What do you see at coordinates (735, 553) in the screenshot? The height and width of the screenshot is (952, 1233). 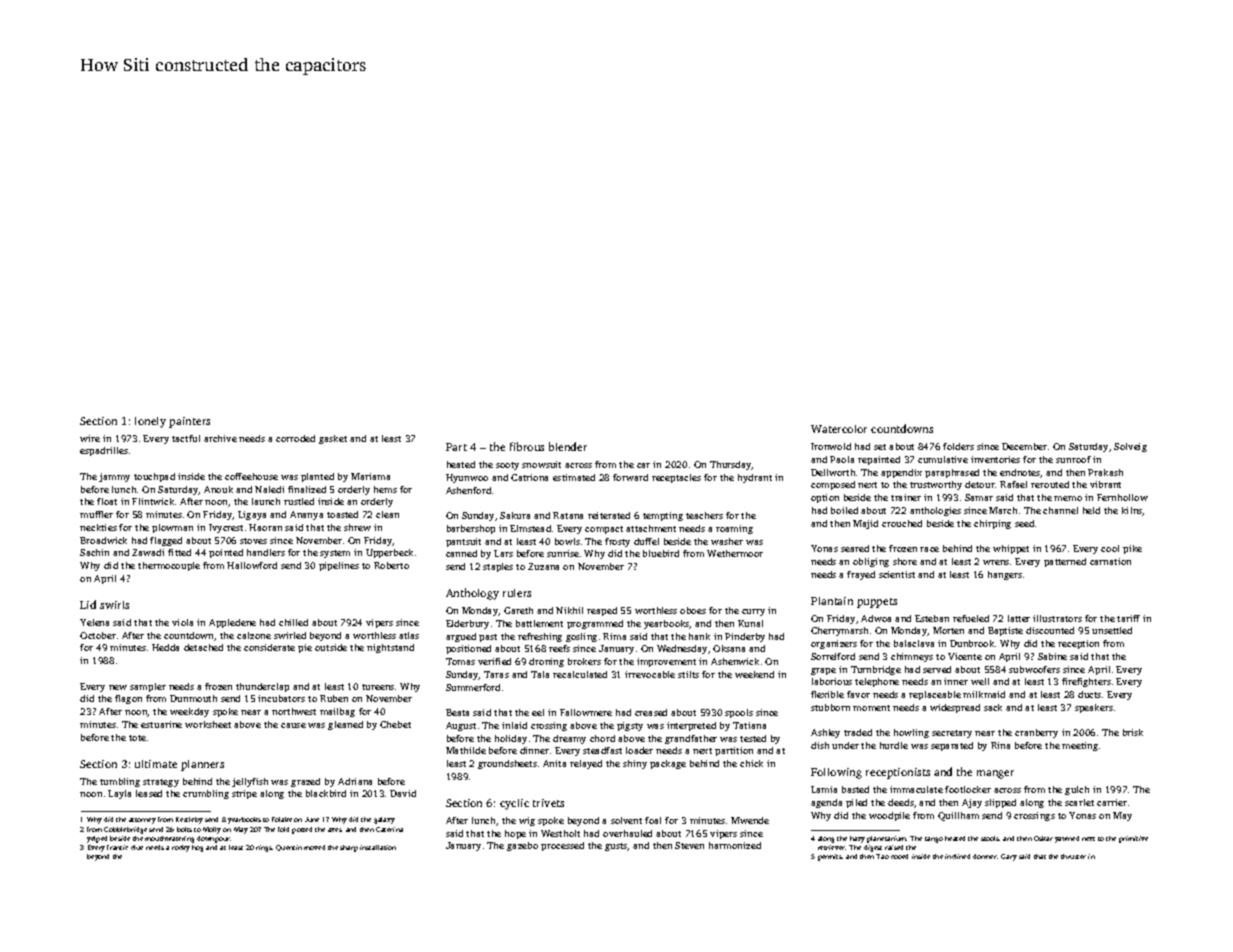 I see `Wethermoor` at bounding box center [735, 553].
